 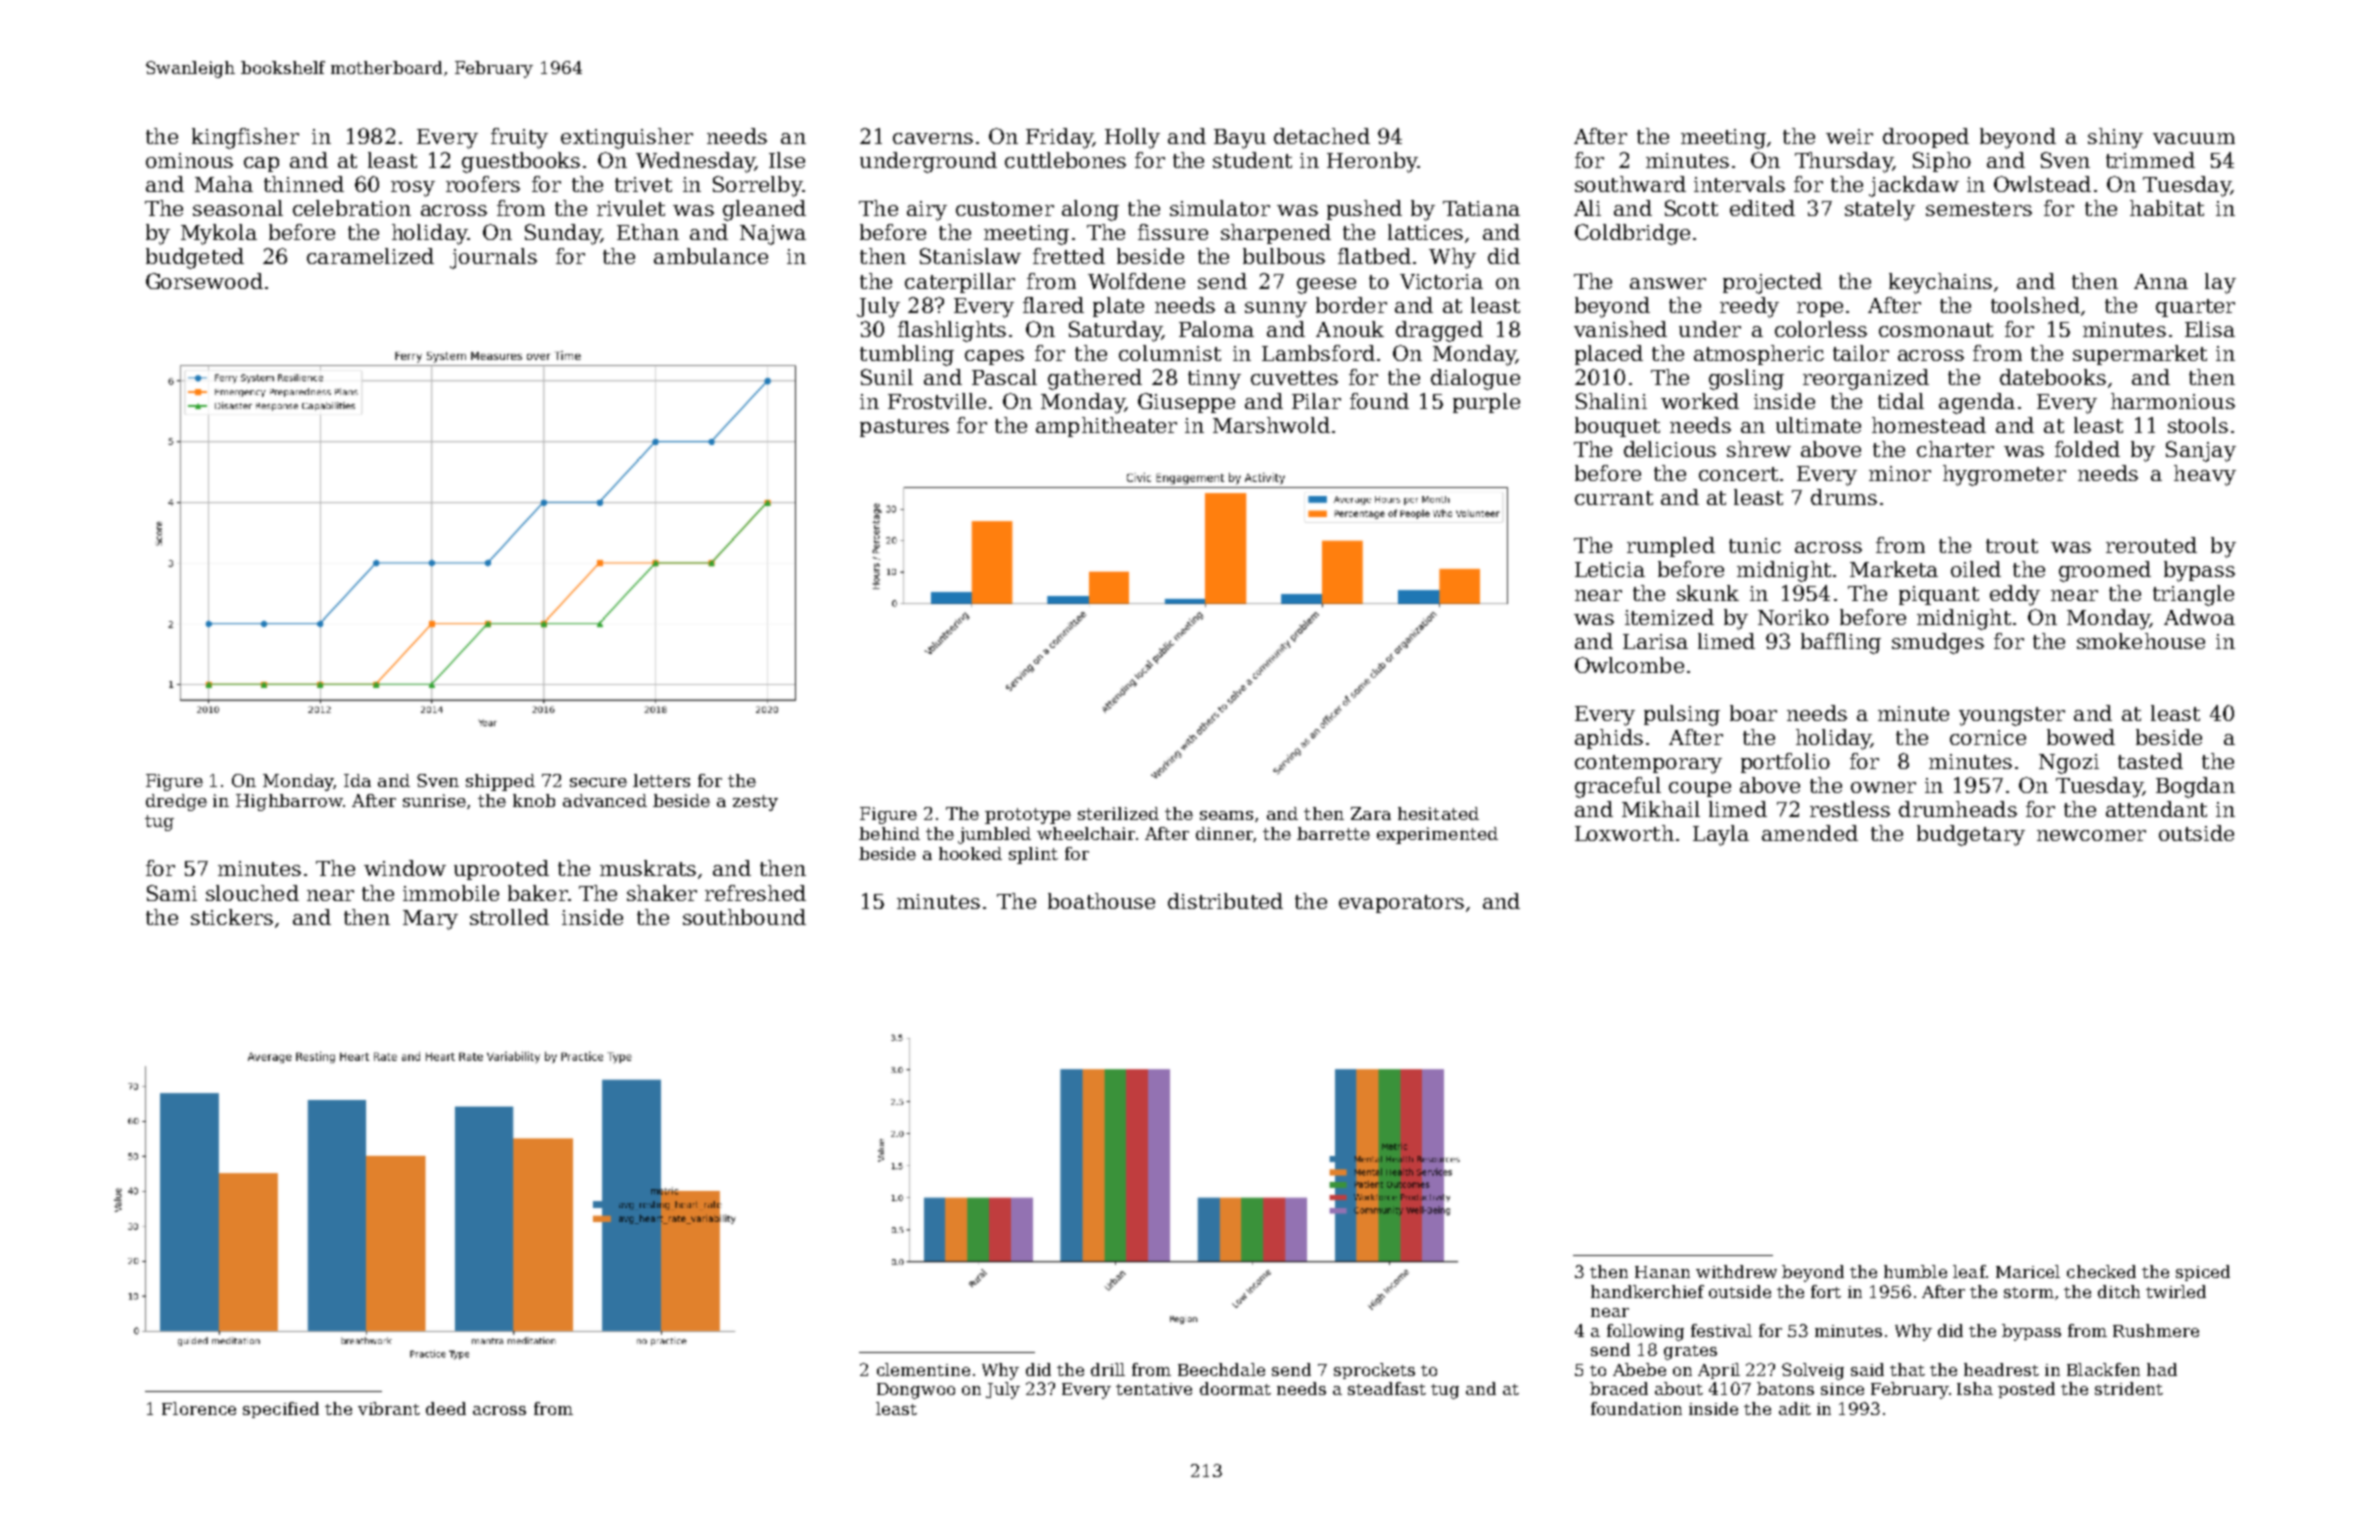 What do you see at coordinates (1849, 136) in the image?
I see `weir` at bounding box center [1849, 136].
